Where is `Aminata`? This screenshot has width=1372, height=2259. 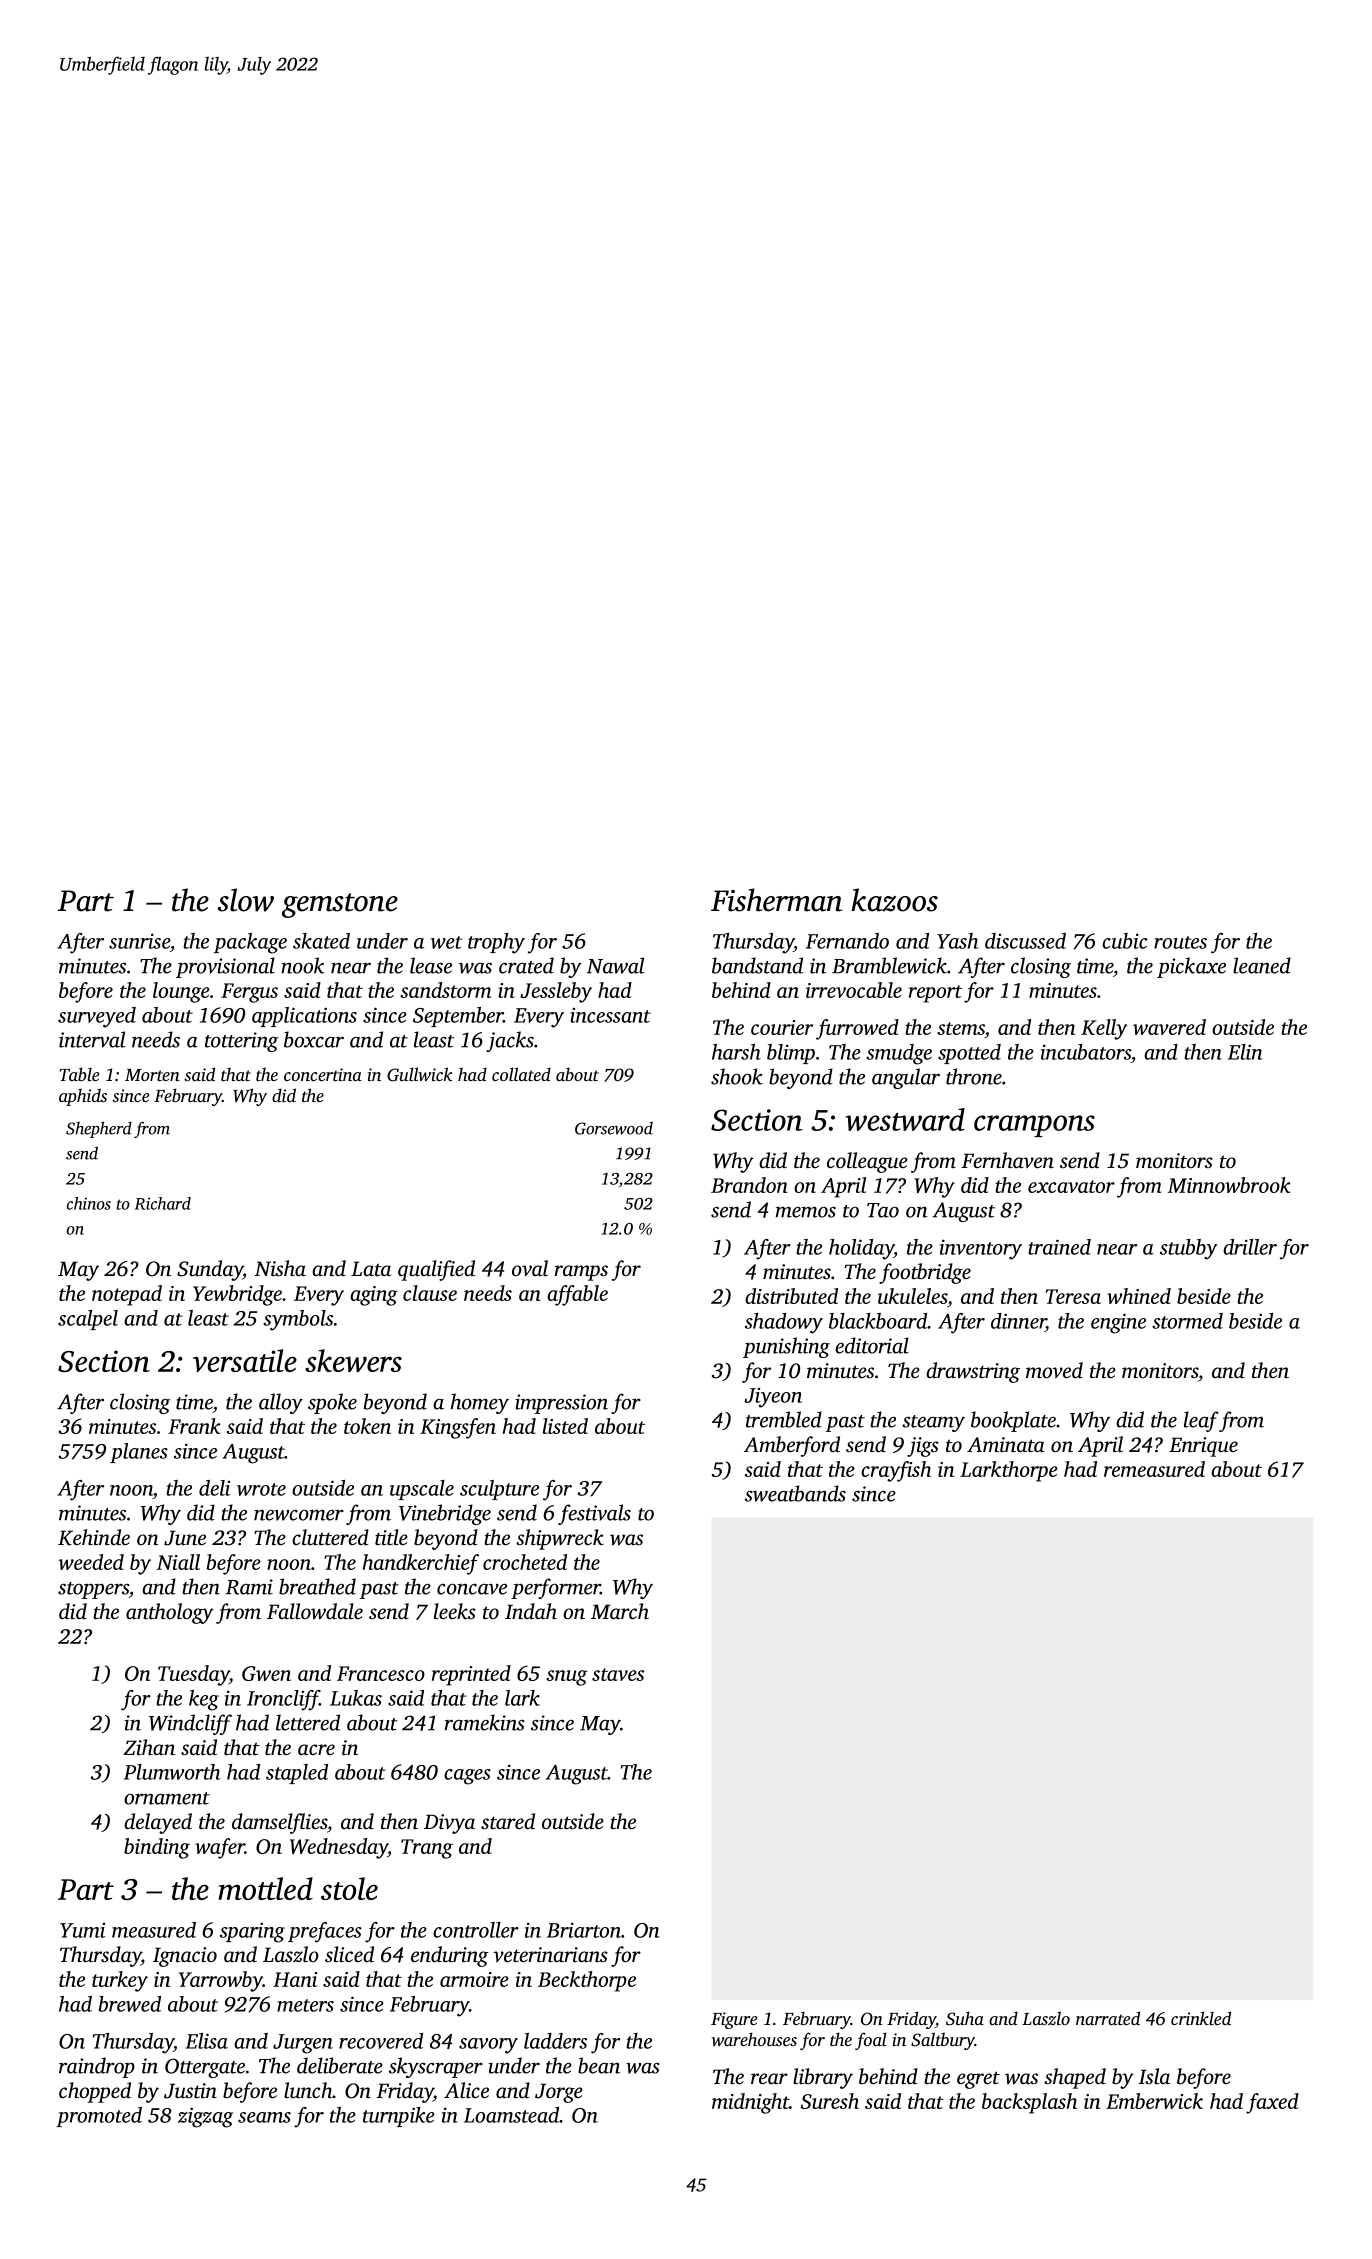
Aminata is located at coordinates (1006, 1444).
